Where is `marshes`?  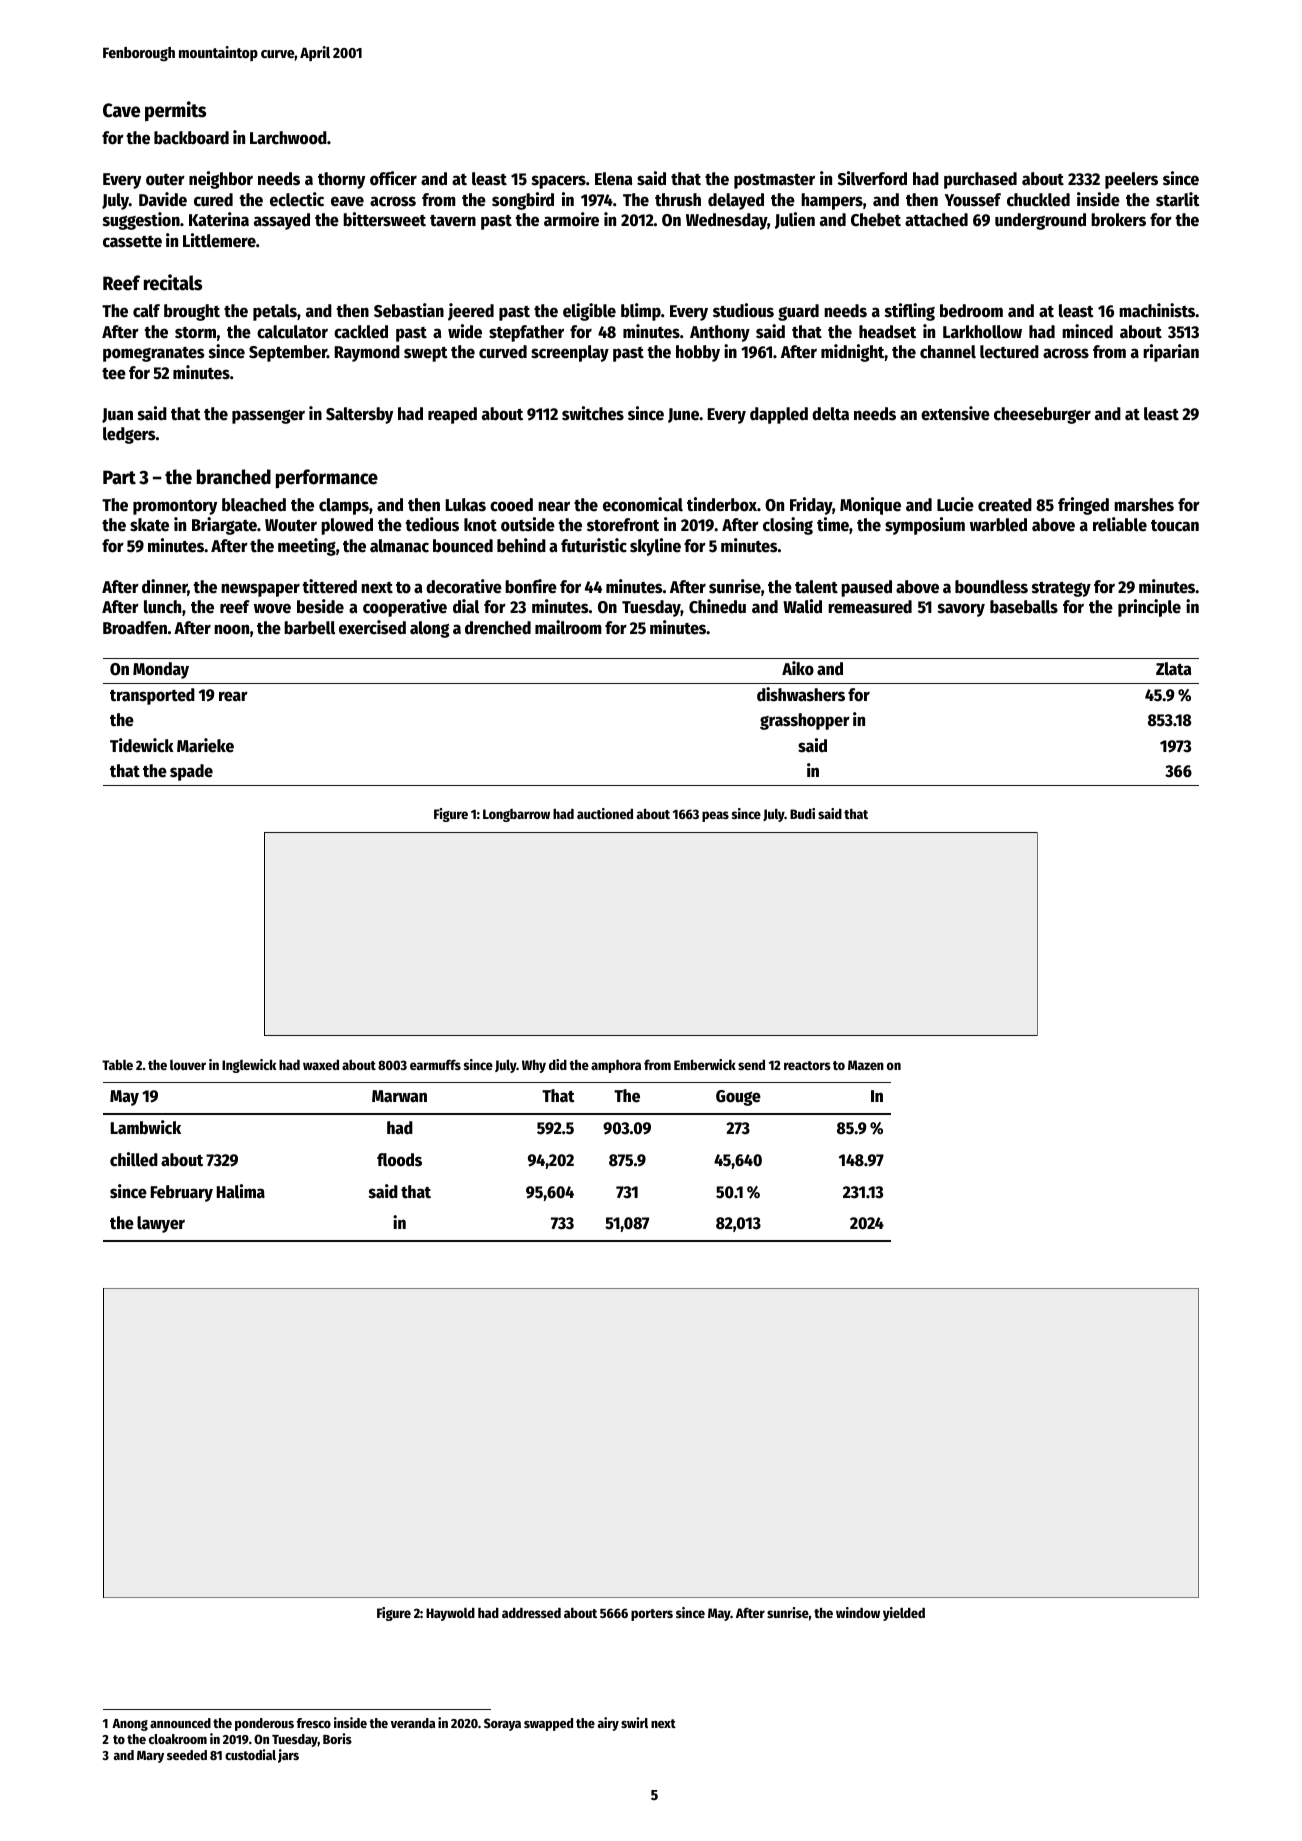
marshes is located at coordinates (1144, 505).
